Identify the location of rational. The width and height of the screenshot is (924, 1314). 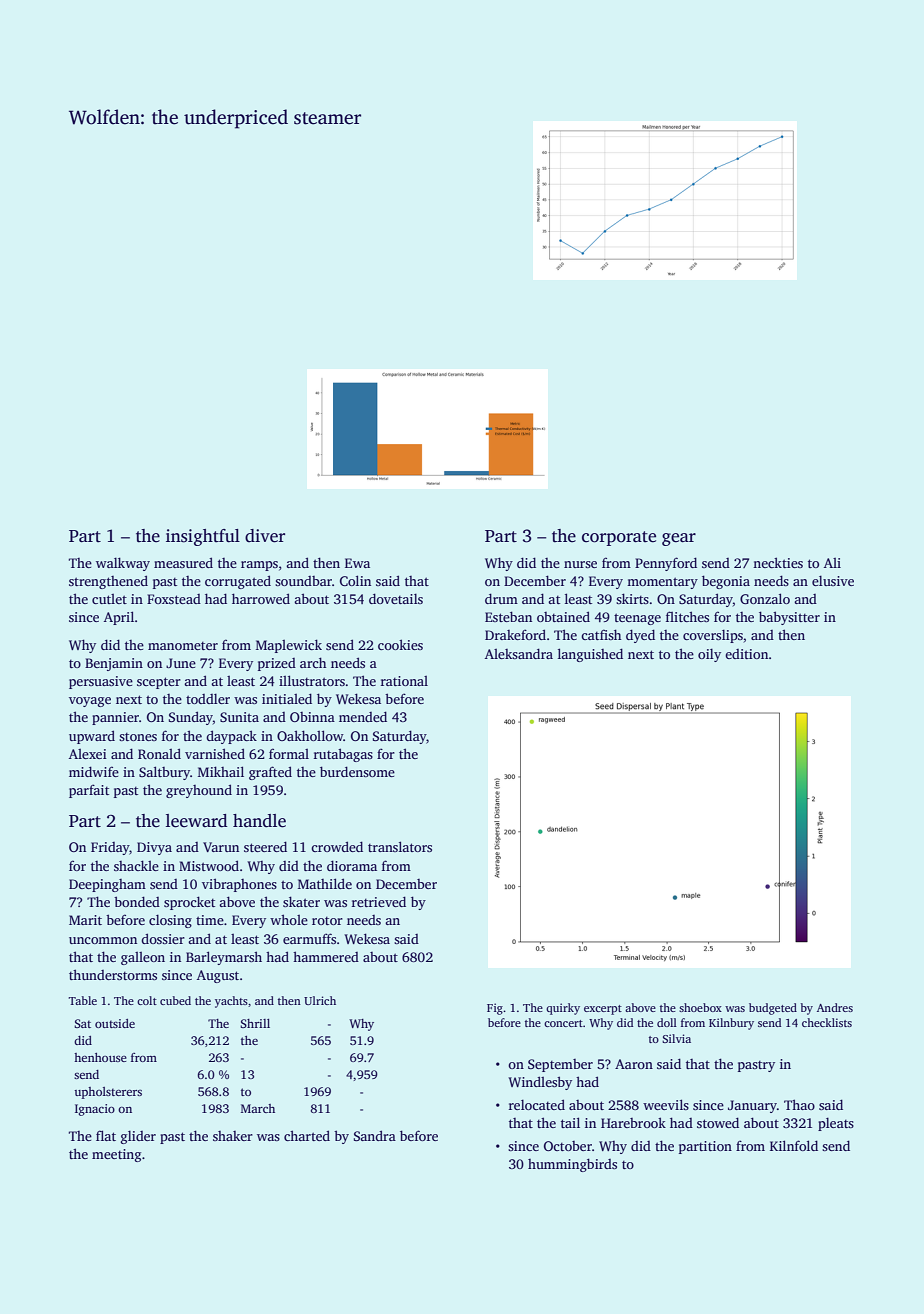
(404, 681).
